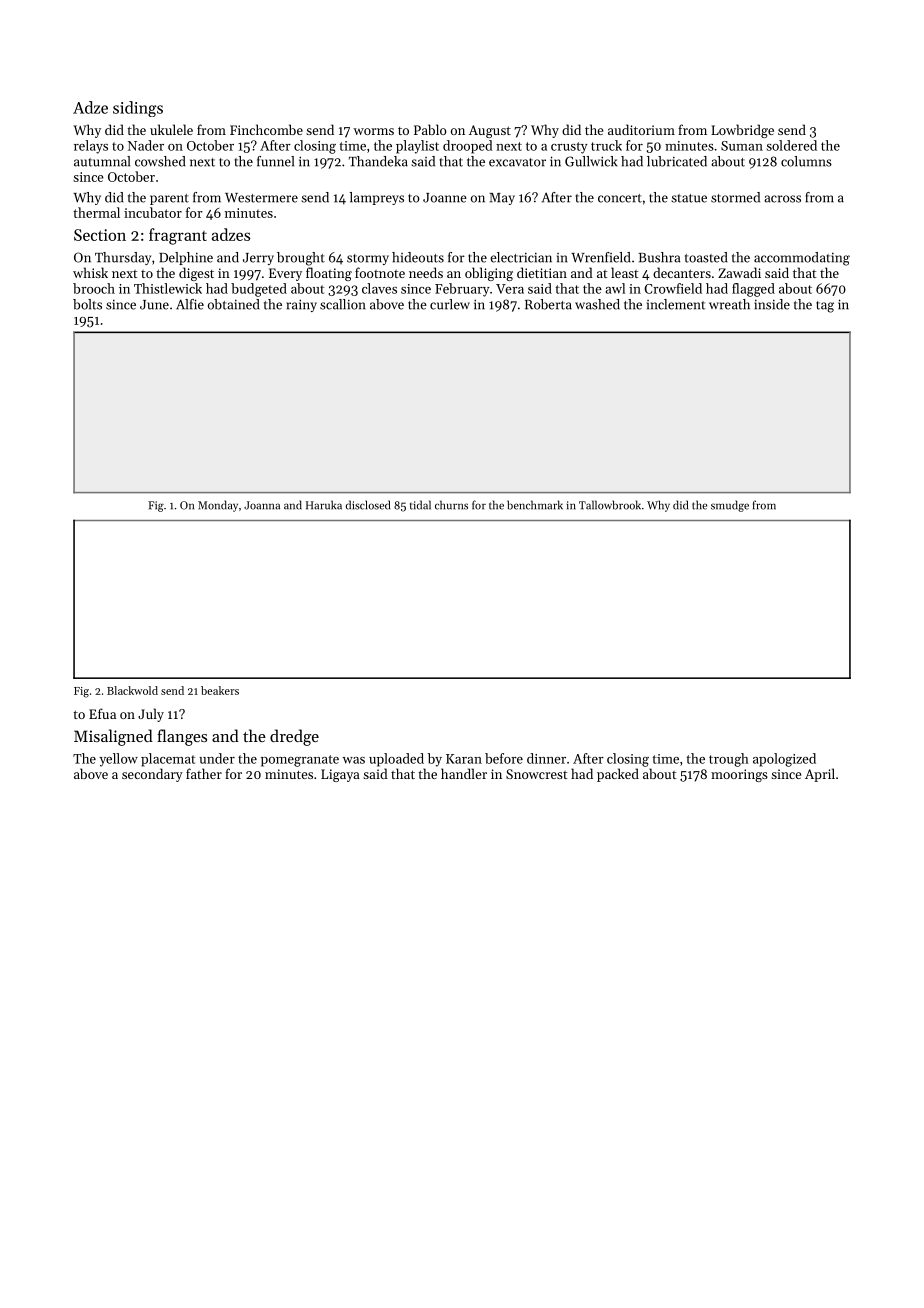 The width and height of the screenshot is (924, 1308). What do you see at coordinates (340, 775) in the screenshot?
I see `Ligaya` at bounding box center [340, 775].
